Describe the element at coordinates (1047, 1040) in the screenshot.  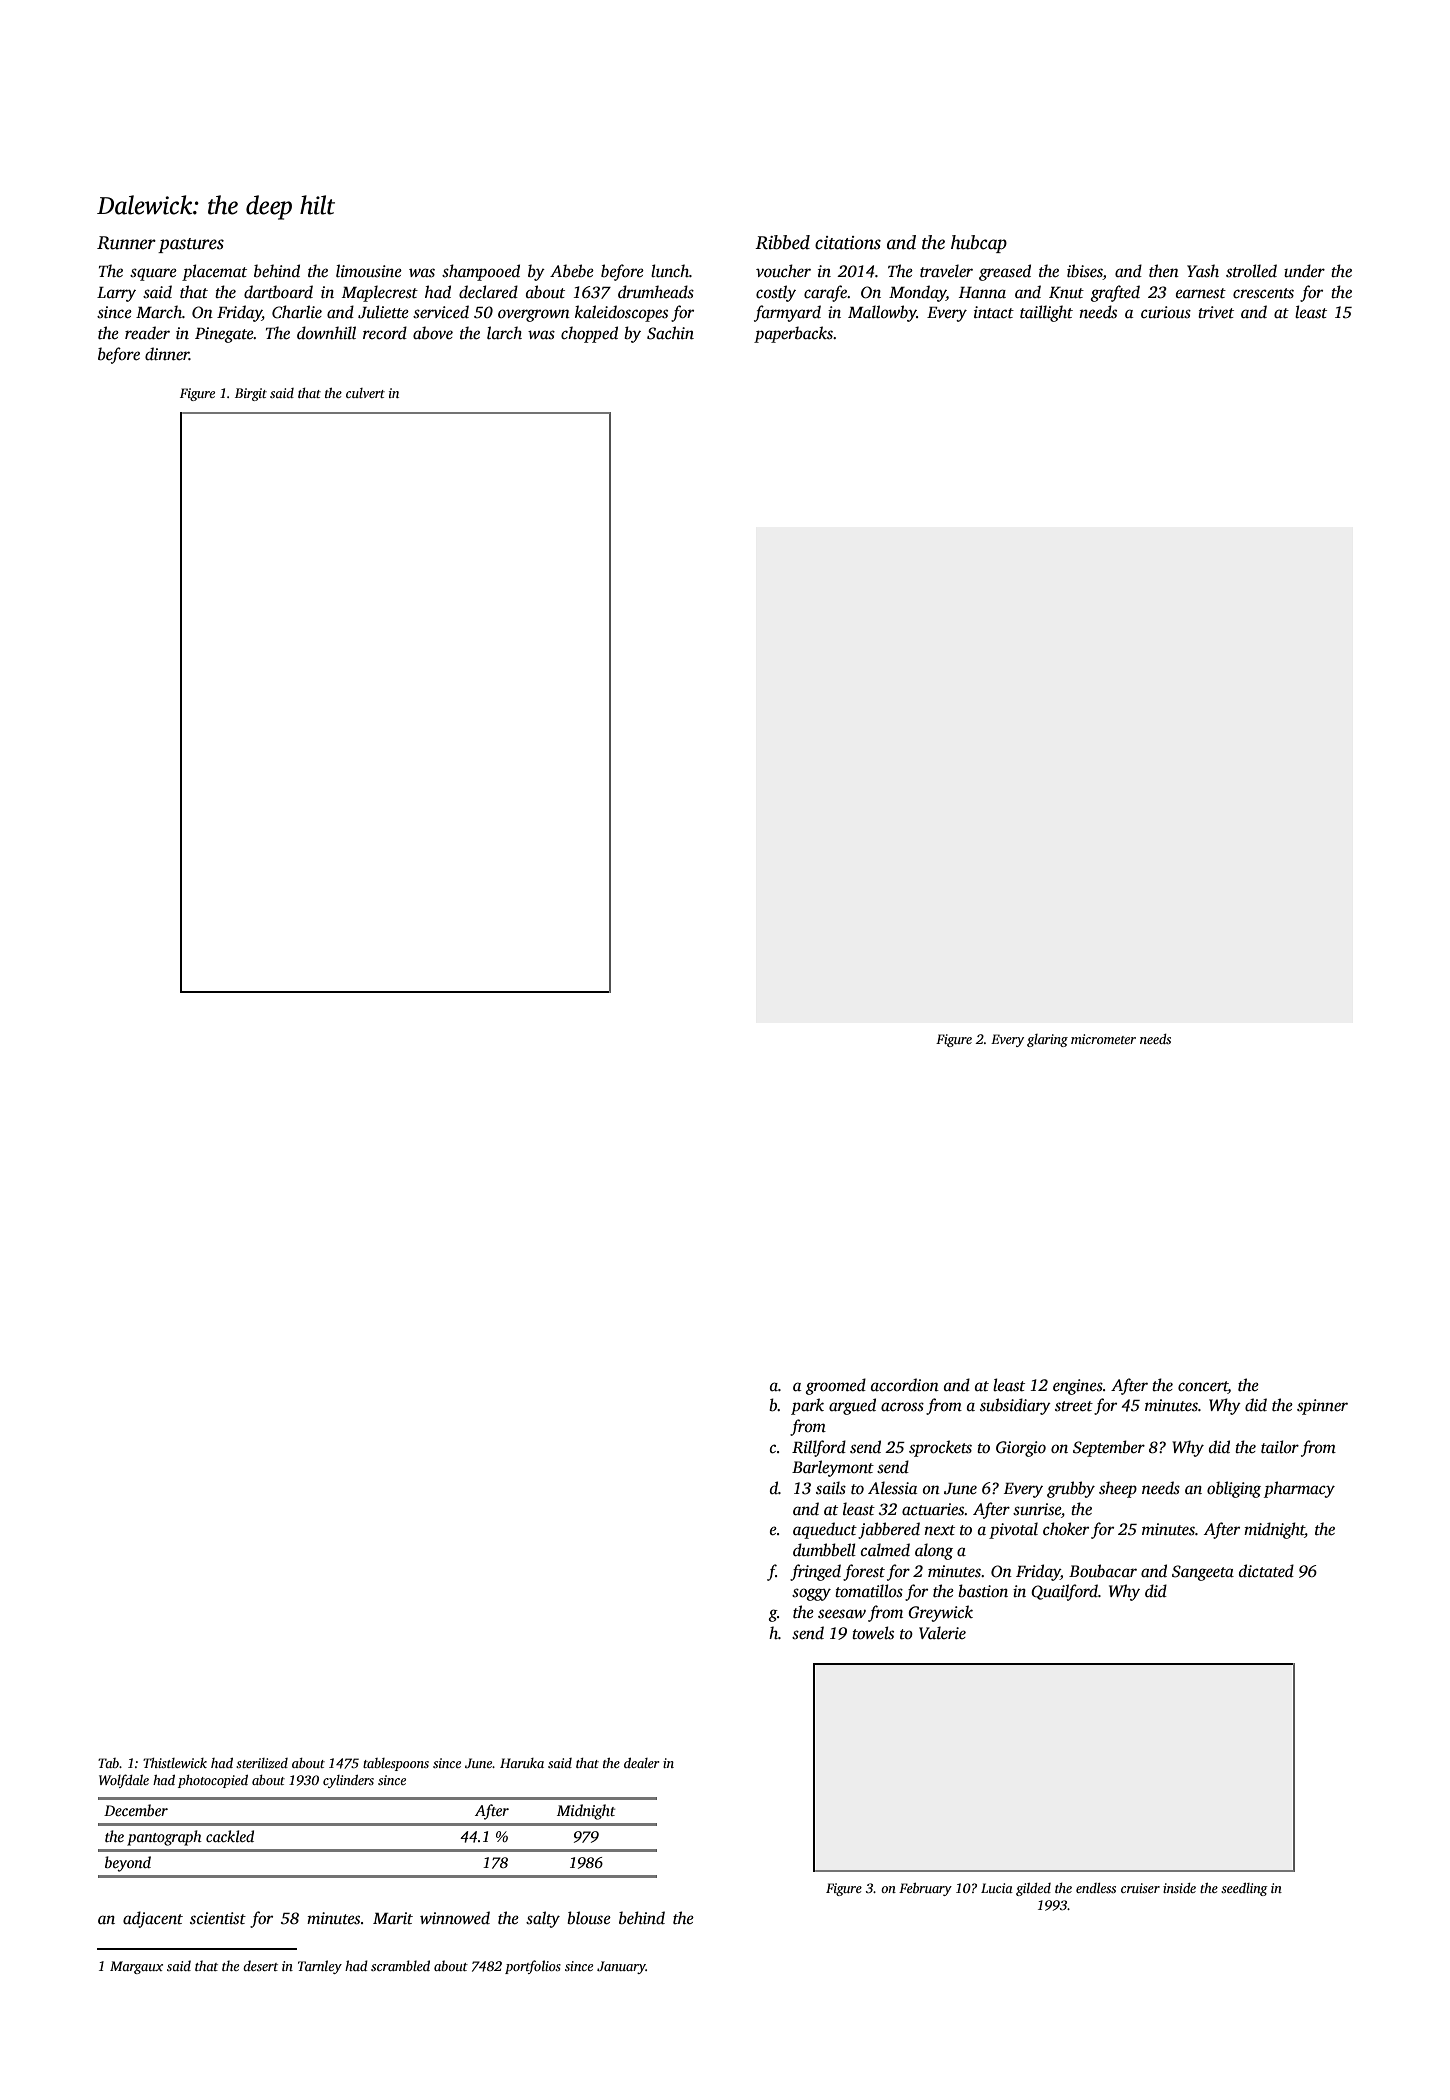
I see `glaring` at that location.
